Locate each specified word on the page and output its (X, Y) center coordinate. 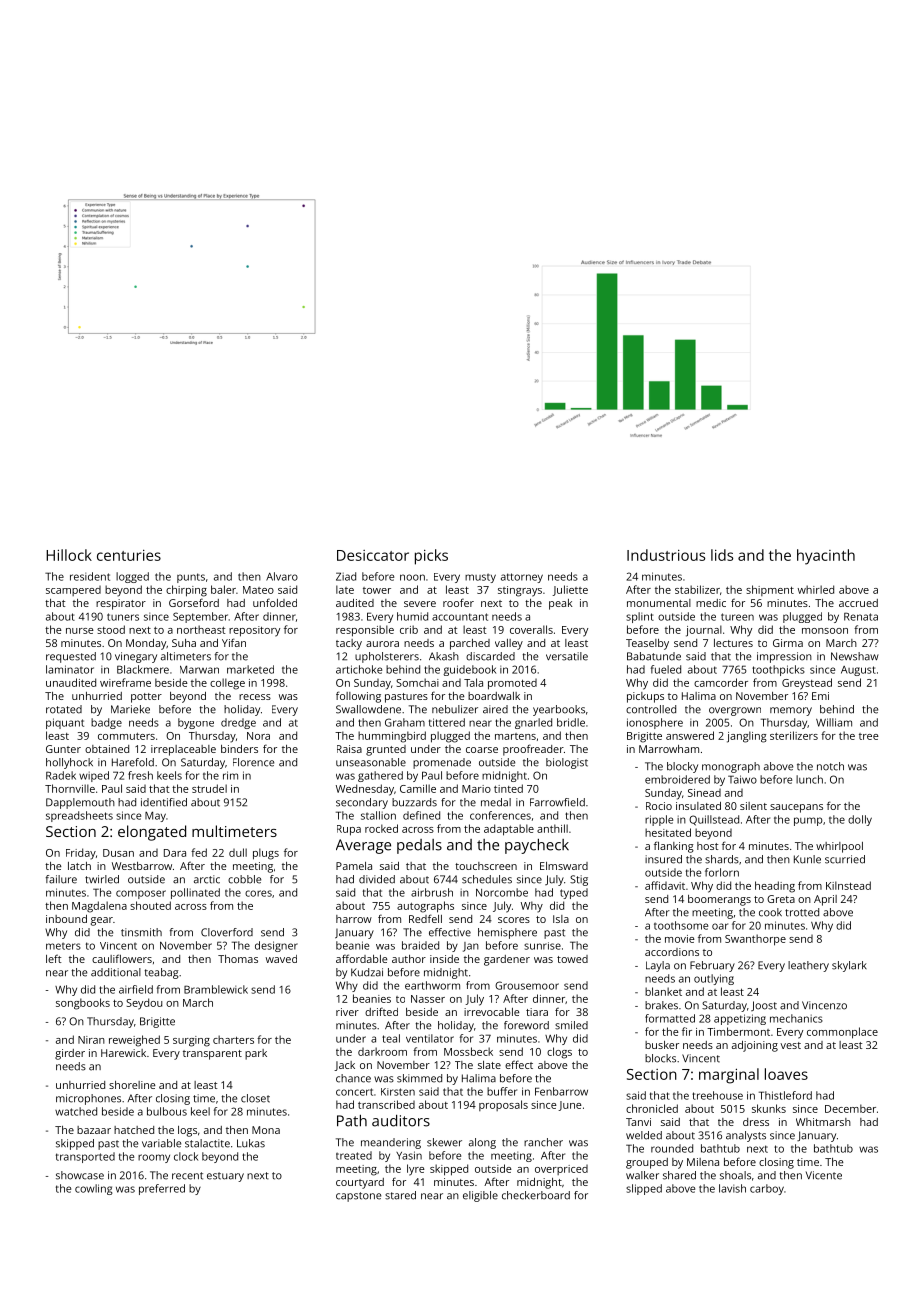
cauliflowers (122, 958)
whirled (816, 589)
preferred (162, 1189)
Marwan (199, 669)
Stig (579, 880)
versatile (567, 656)
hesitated (668, 832)
